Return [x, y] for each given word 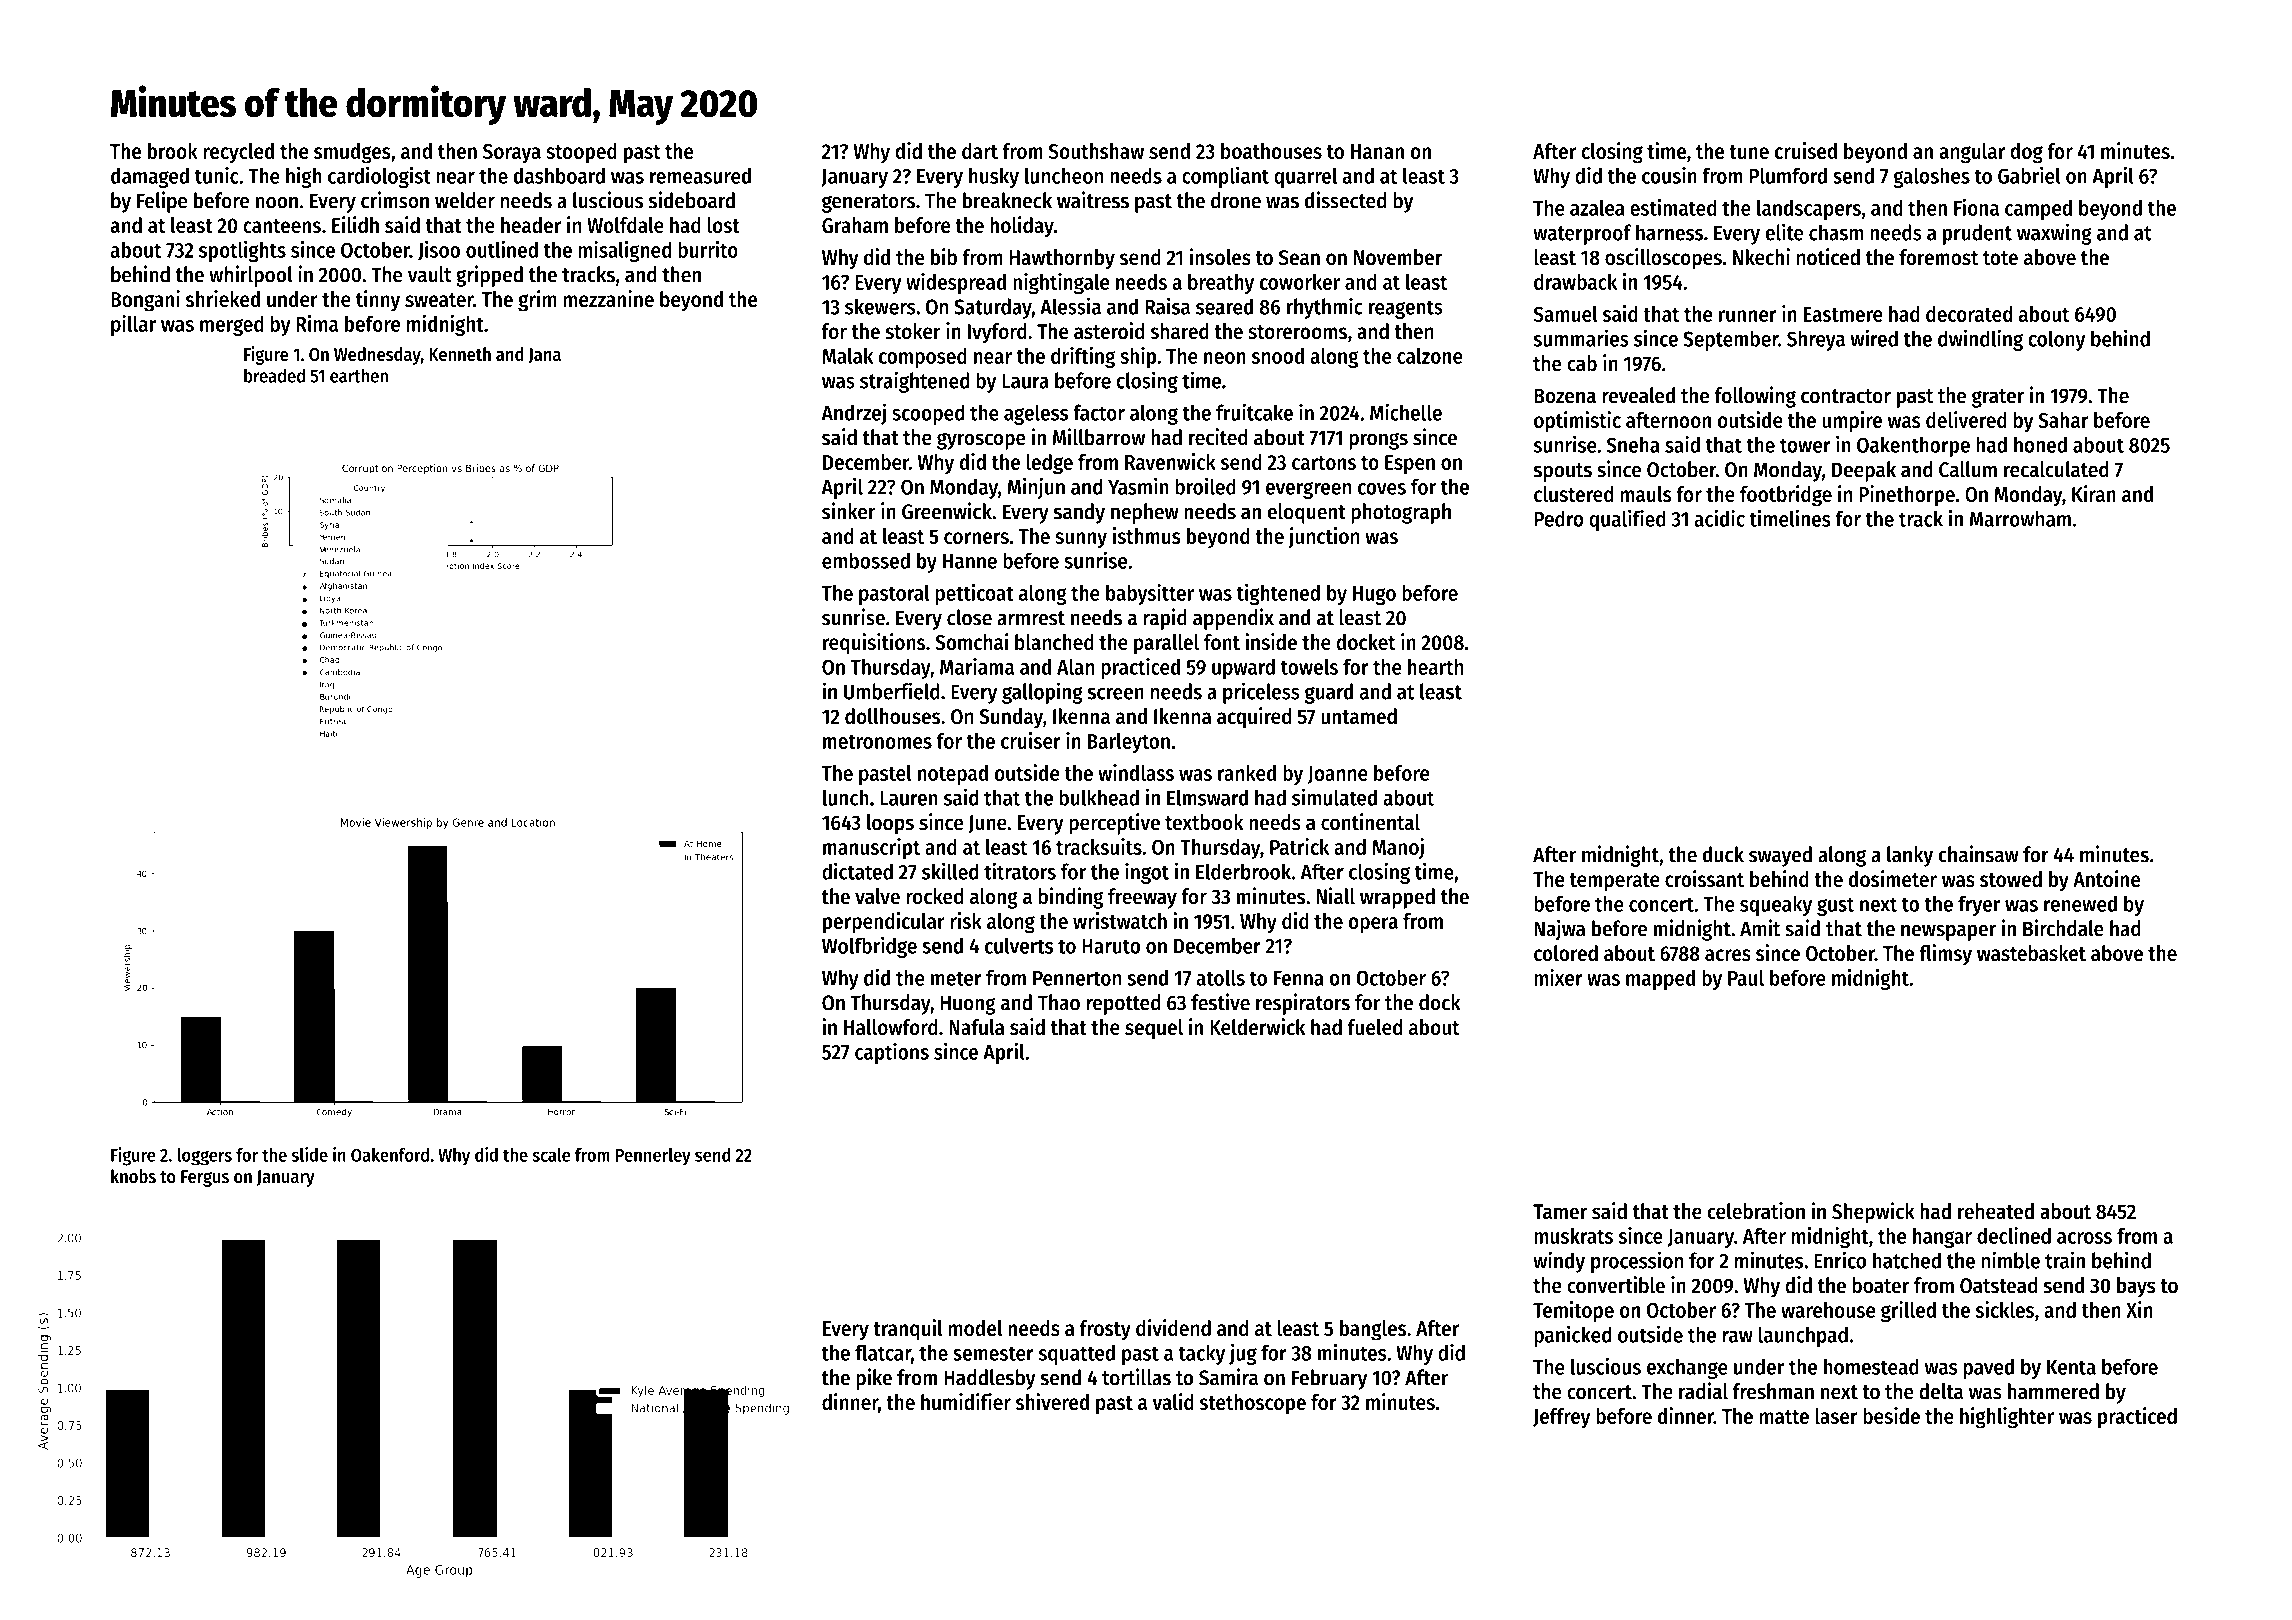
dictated [857, 871]
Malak [847, 356]
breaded [274, 375]
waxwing [2054, 234]
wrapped [1397, 898]
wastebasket [2031, 953]
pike [874, 1379]
